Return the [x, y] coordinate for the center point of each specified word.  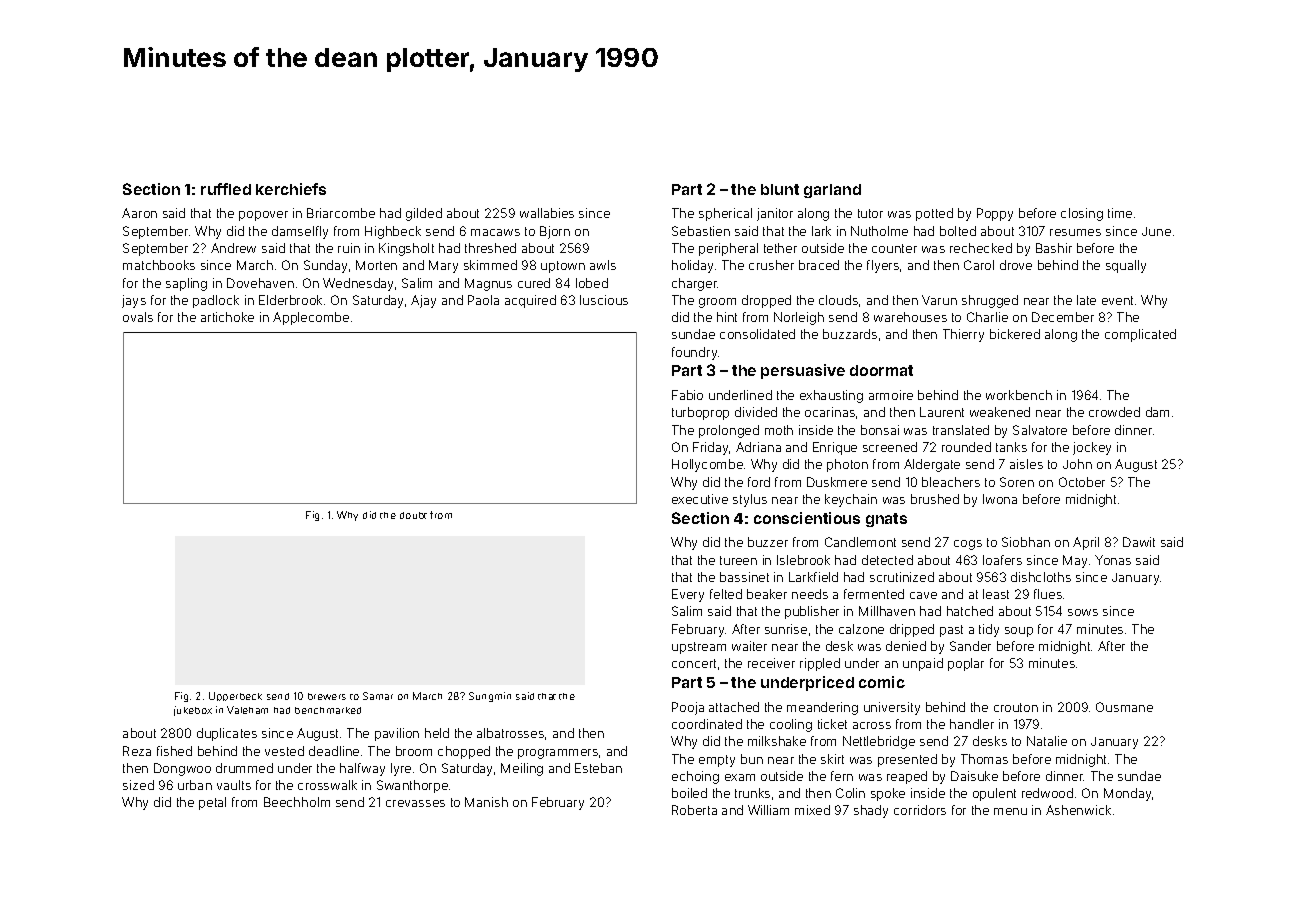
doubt [413, 515]
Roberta [694, 810]
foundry [695, 353]
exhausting [831, 396]
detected [887, 560]
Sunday [325, 266]
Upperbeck [235, 696]
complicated [1140, 335]
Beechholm [297, 802]
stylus [750, 500]
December [1063, 317]
